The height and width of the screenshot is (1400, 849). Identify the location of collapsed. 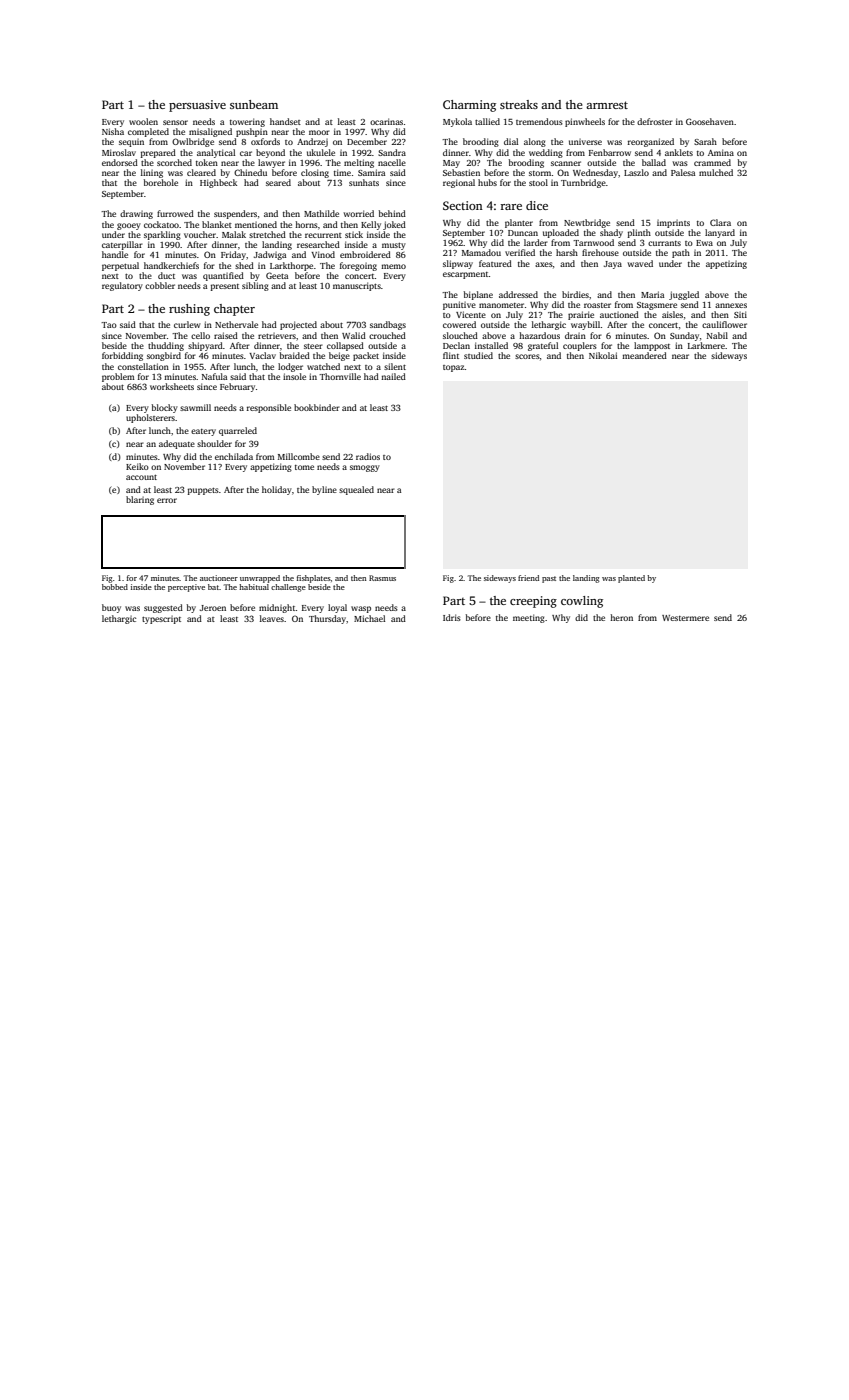
(345, 346).
